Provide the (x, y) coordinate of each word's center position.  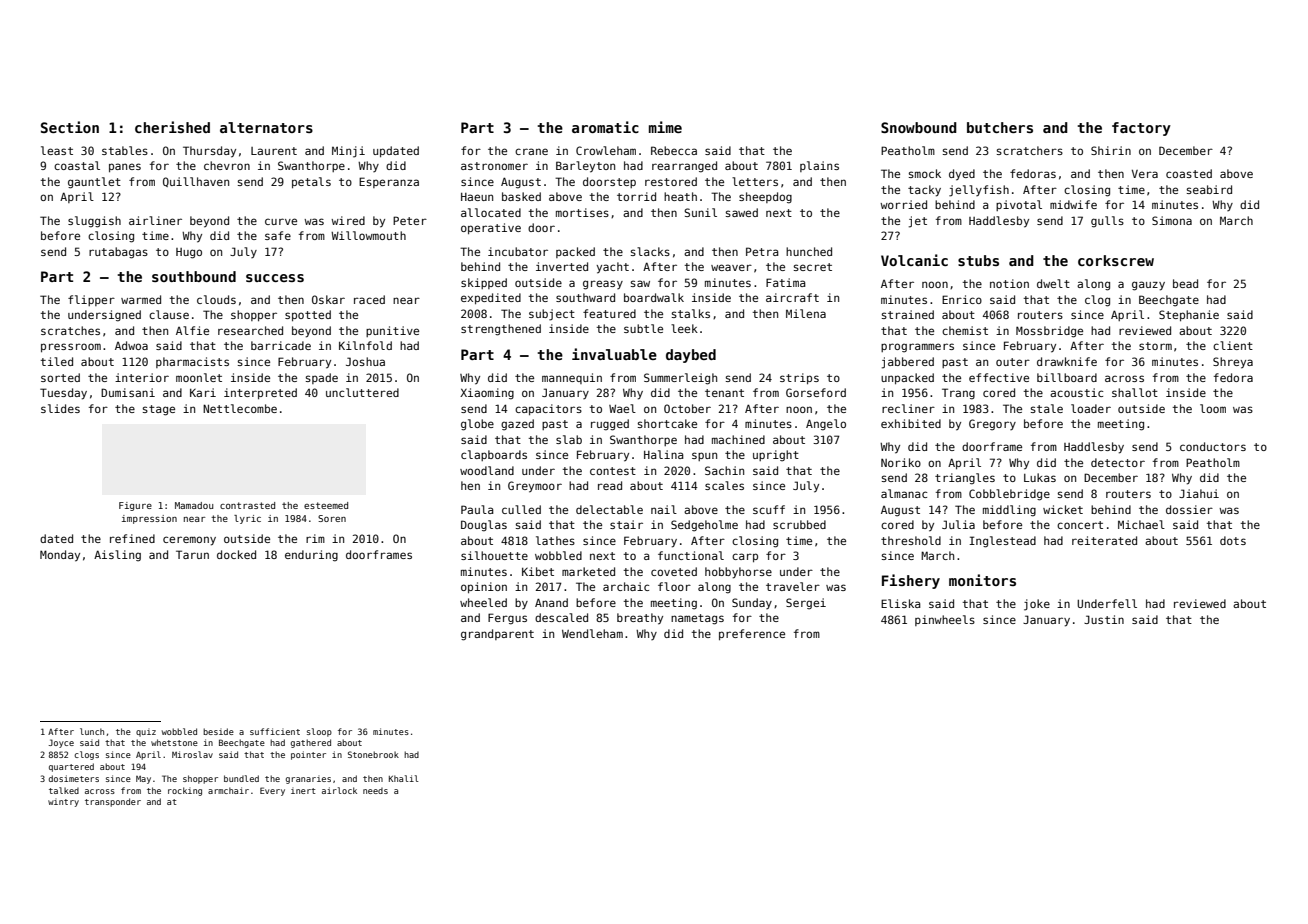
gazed (517, 425)
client (1233, 345)
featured (609, 313)
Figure (135, 506)
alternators (266, 127)
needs (375, 791)
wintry (63, 803)
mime (665, 127)
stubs (978, 260)
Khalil (404, 778)
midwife (1073, 204)
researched (250, 330)
